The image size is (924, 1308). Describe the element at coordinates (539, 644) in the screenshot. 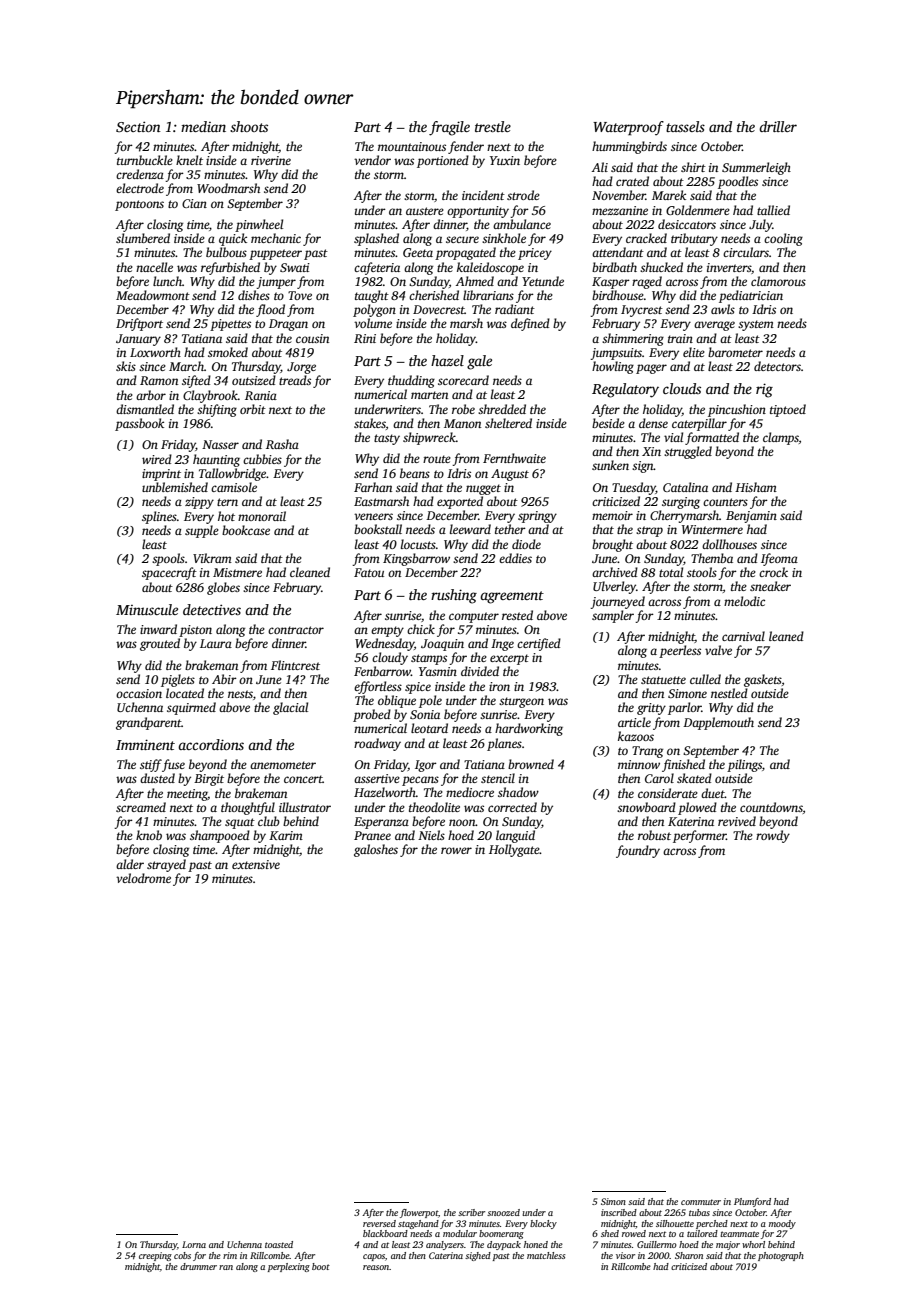

I see `certified` at that location.
